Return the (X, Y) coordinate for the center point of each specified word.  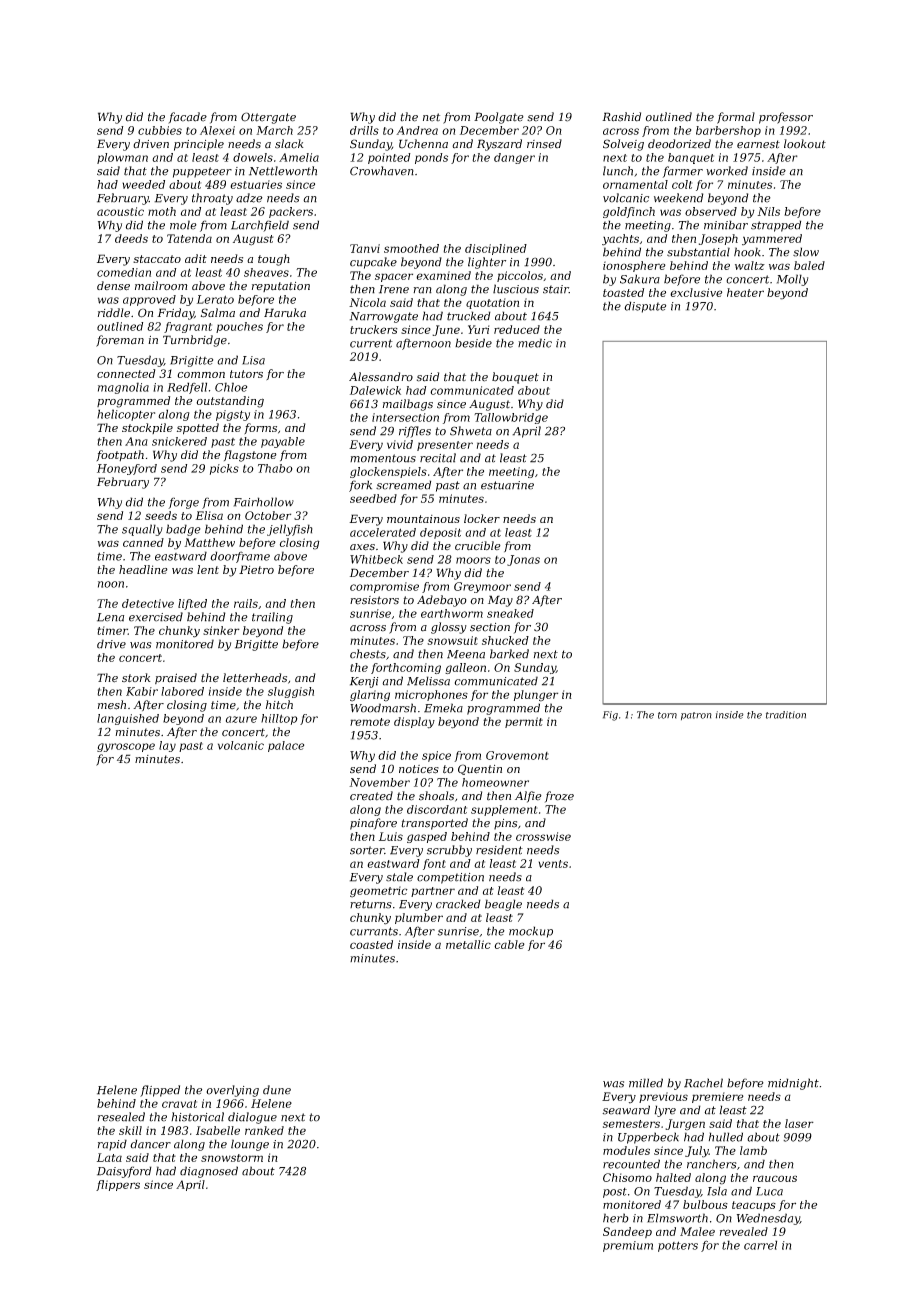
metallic (468, 944)
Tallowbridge (511, 418)
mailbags (408, 405)
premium (628, 1246)
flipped (160, 1091)
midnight (793, 1084)
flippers (118, 1185)
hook (747, 252)
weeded (143, 184)
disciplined (496, 249)
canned (143, 542)
